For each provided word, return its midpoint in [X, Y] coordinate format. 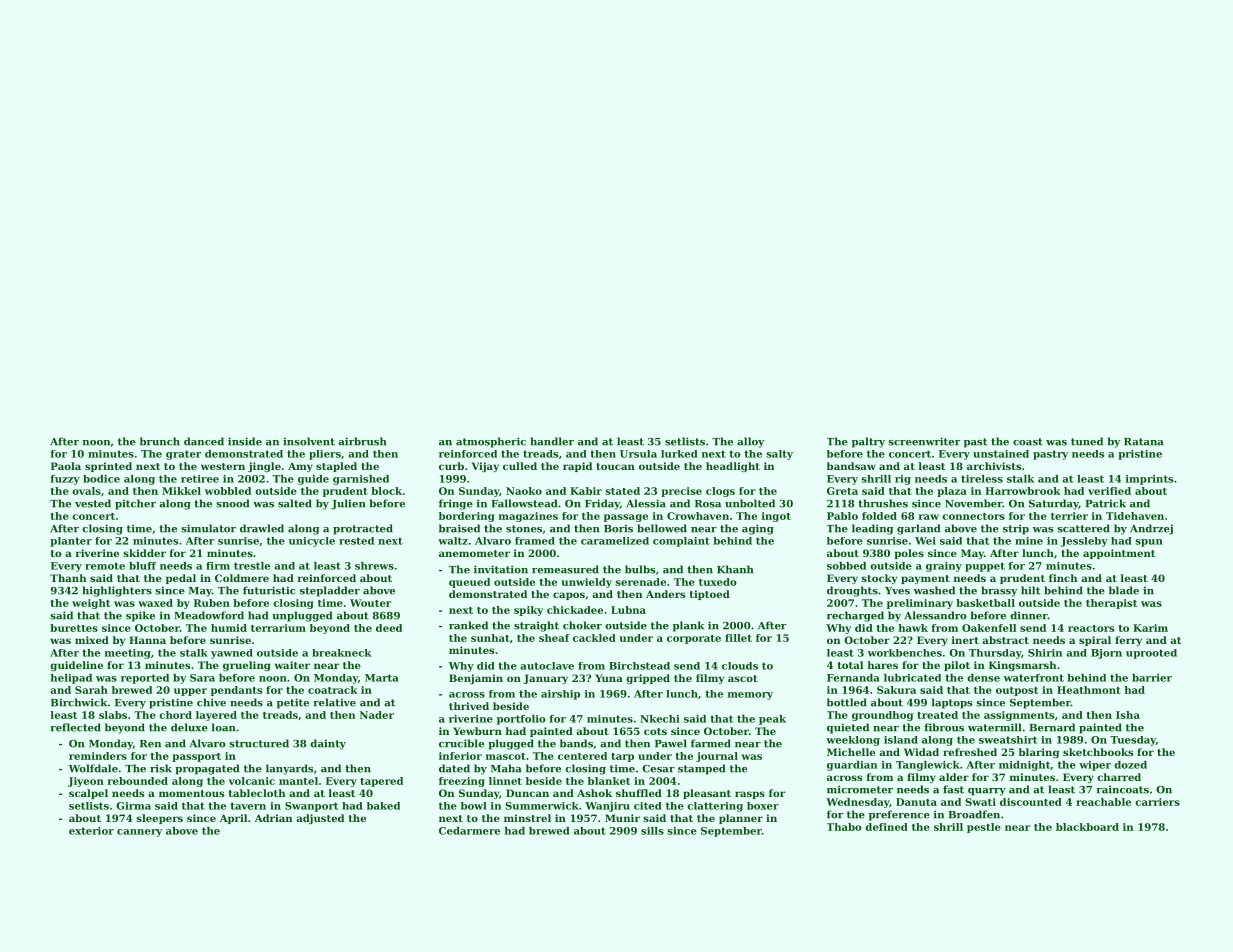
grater [183, 455]
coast [1028, 442]
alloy [750, 442]
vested [93, 503]
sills [652, 831]
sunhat [490, 638]
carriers [1157, 802]
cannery [139, 833]
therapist [1111, 604]
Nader [377, 715]
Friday [602, 504]
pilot [957, 666]
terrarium [278, 628]
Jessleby [1084, 542]
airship [560, 695]
